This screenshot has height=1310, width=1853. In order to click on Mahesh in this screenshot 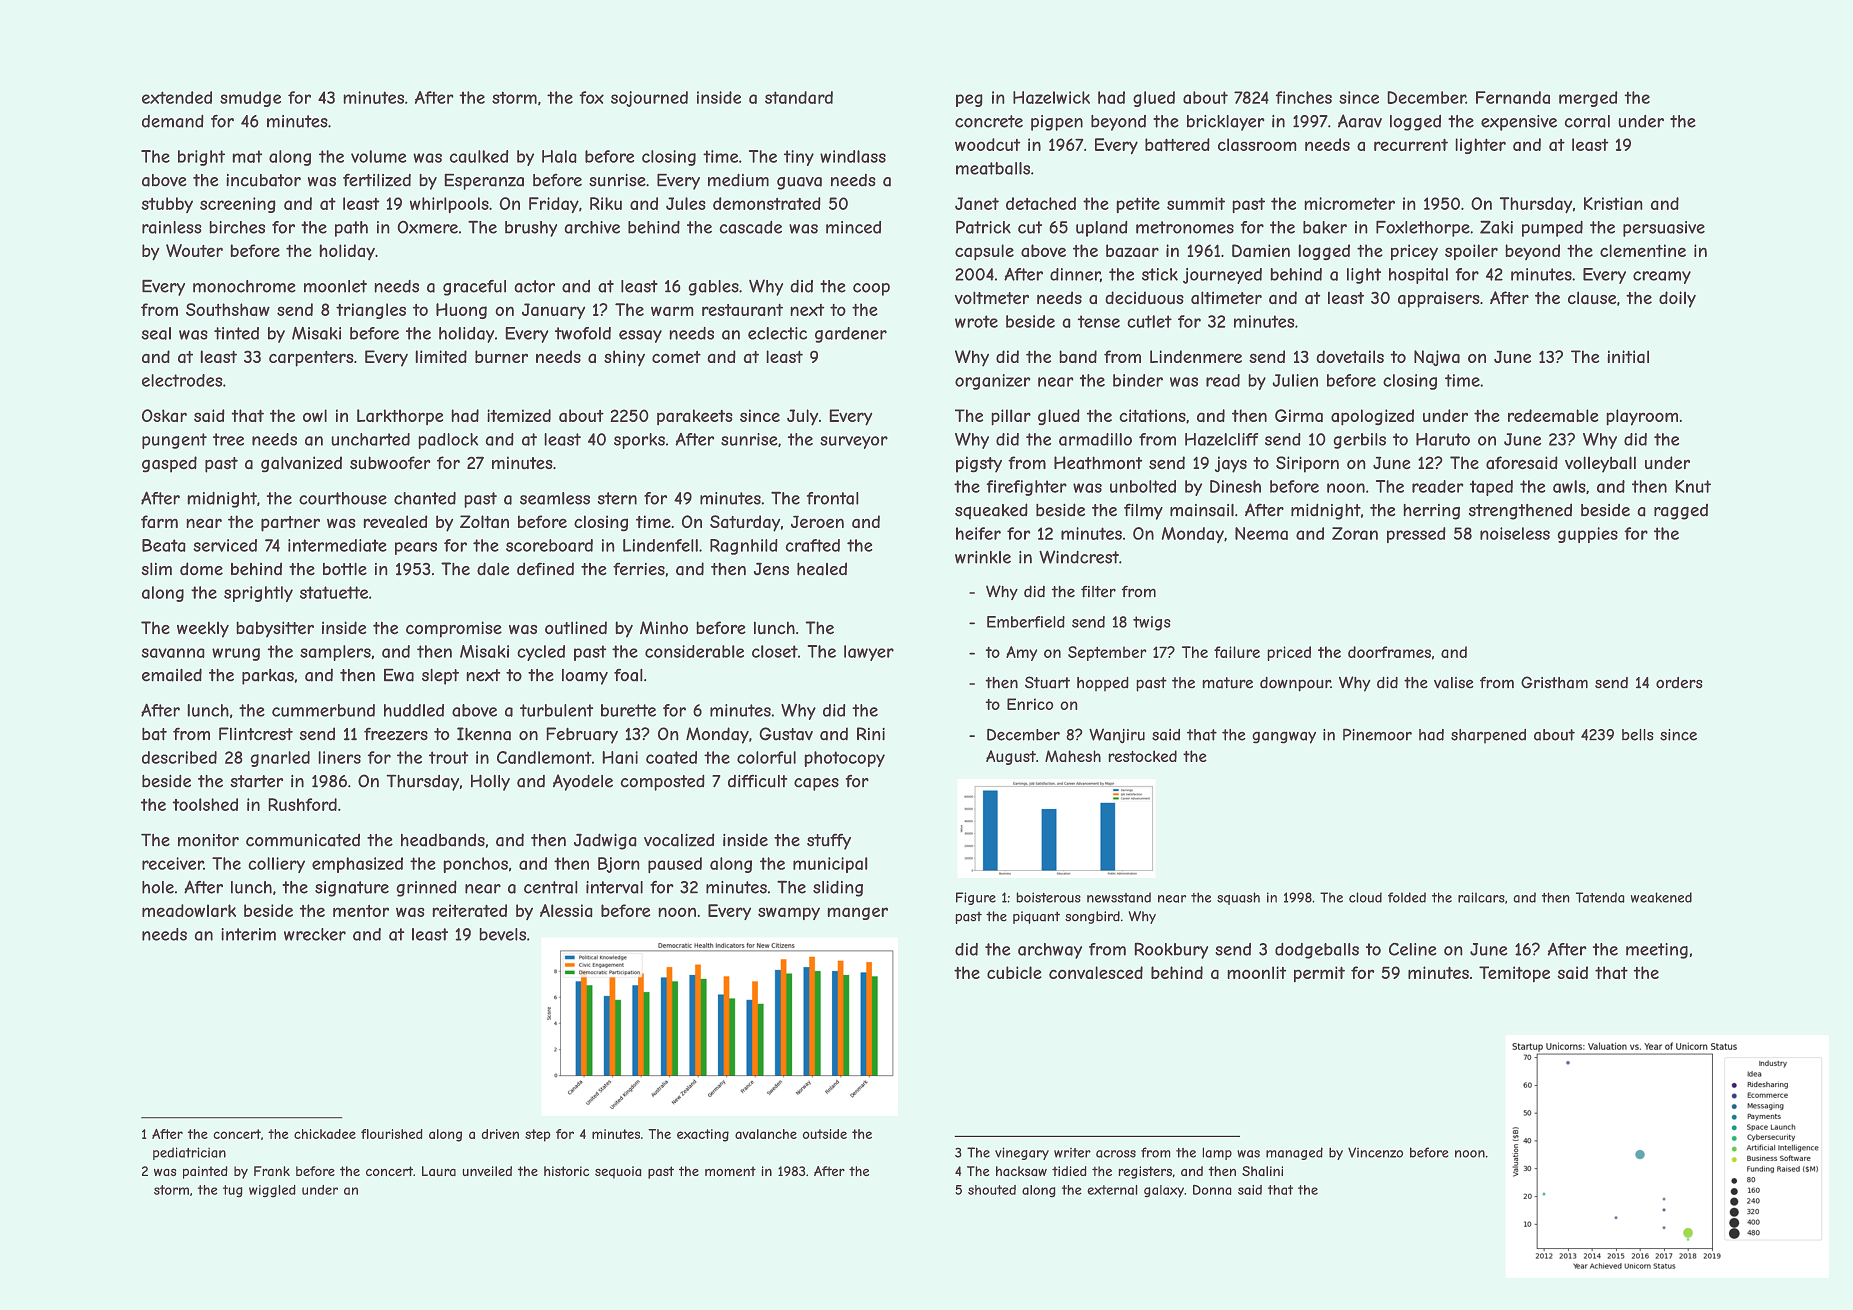, I will do `click(1073, 756)`.
